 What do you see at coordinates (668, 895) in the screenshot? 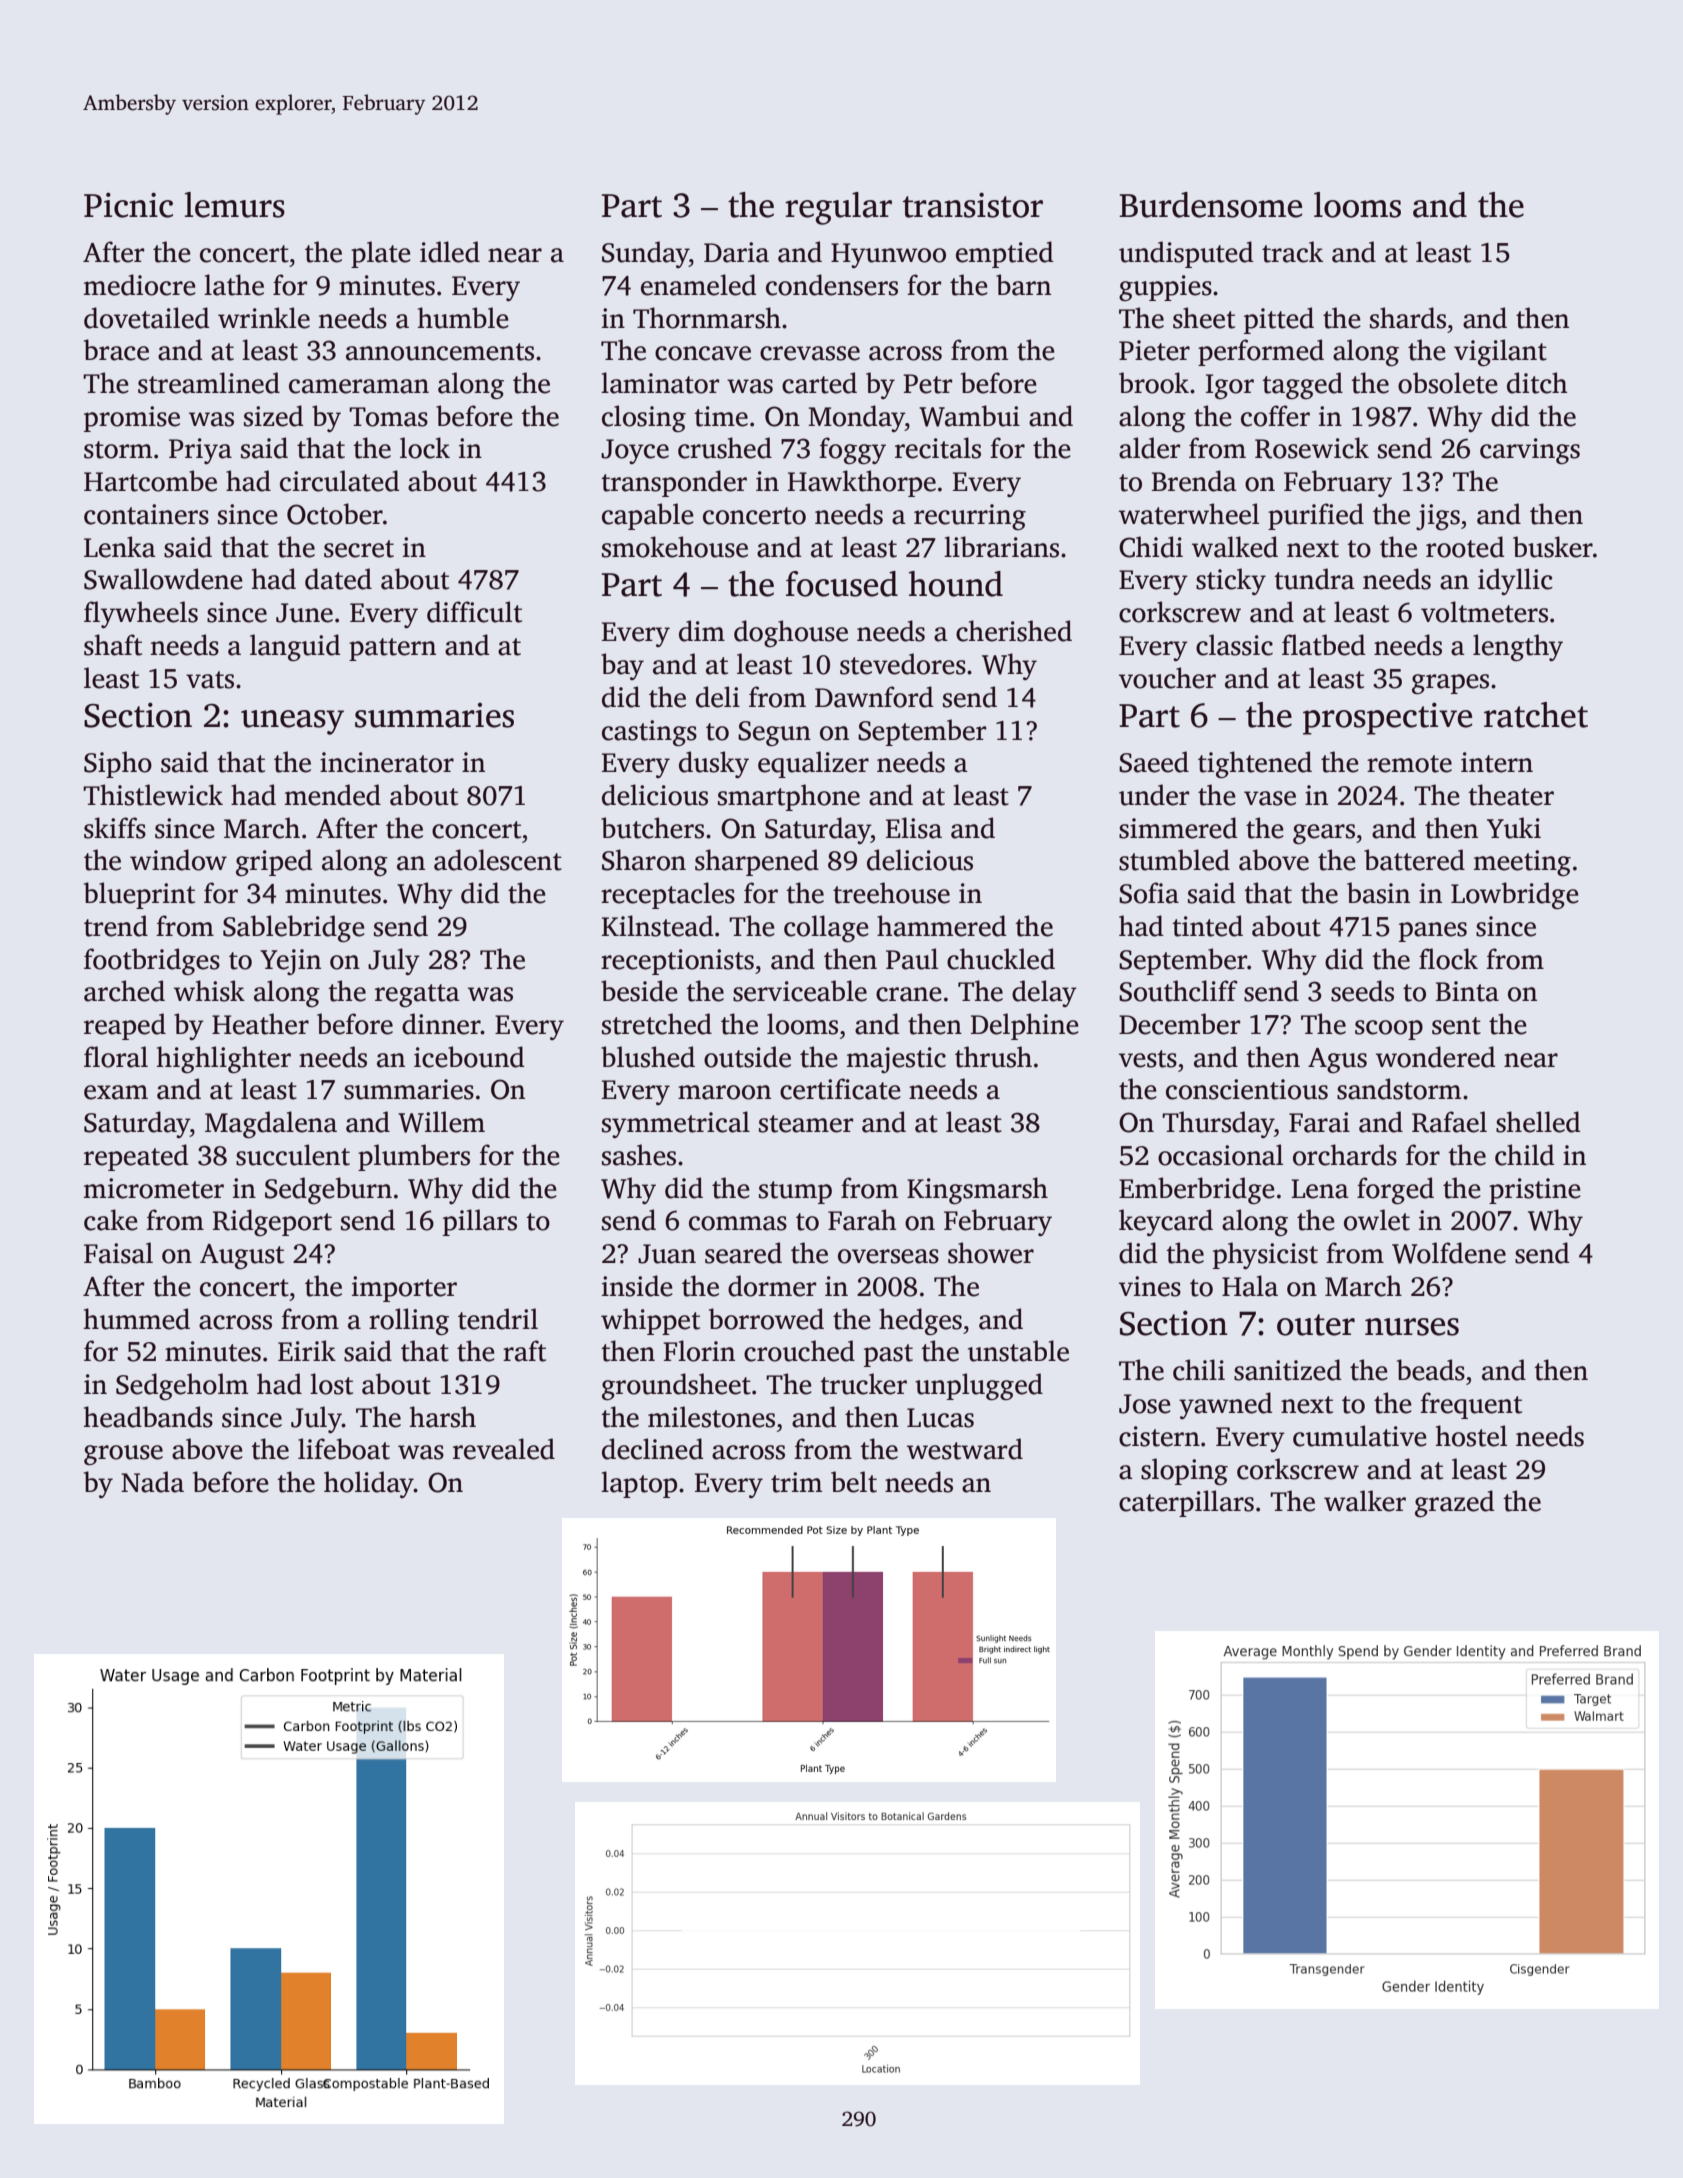
I see `receptacles` at bounding box center [668, 895].
